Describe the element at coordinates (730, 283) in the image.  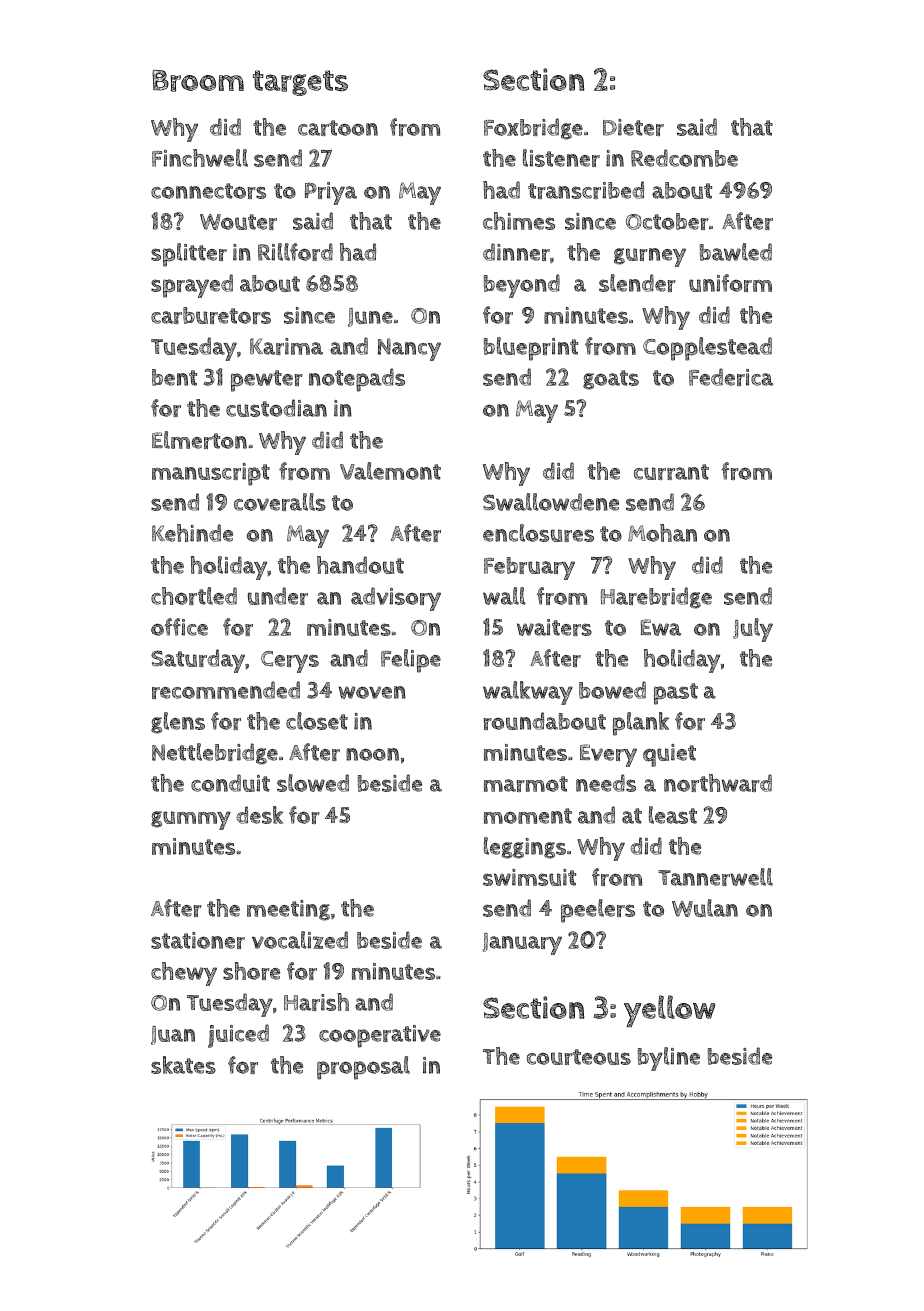
I see `uniform` at that location.
